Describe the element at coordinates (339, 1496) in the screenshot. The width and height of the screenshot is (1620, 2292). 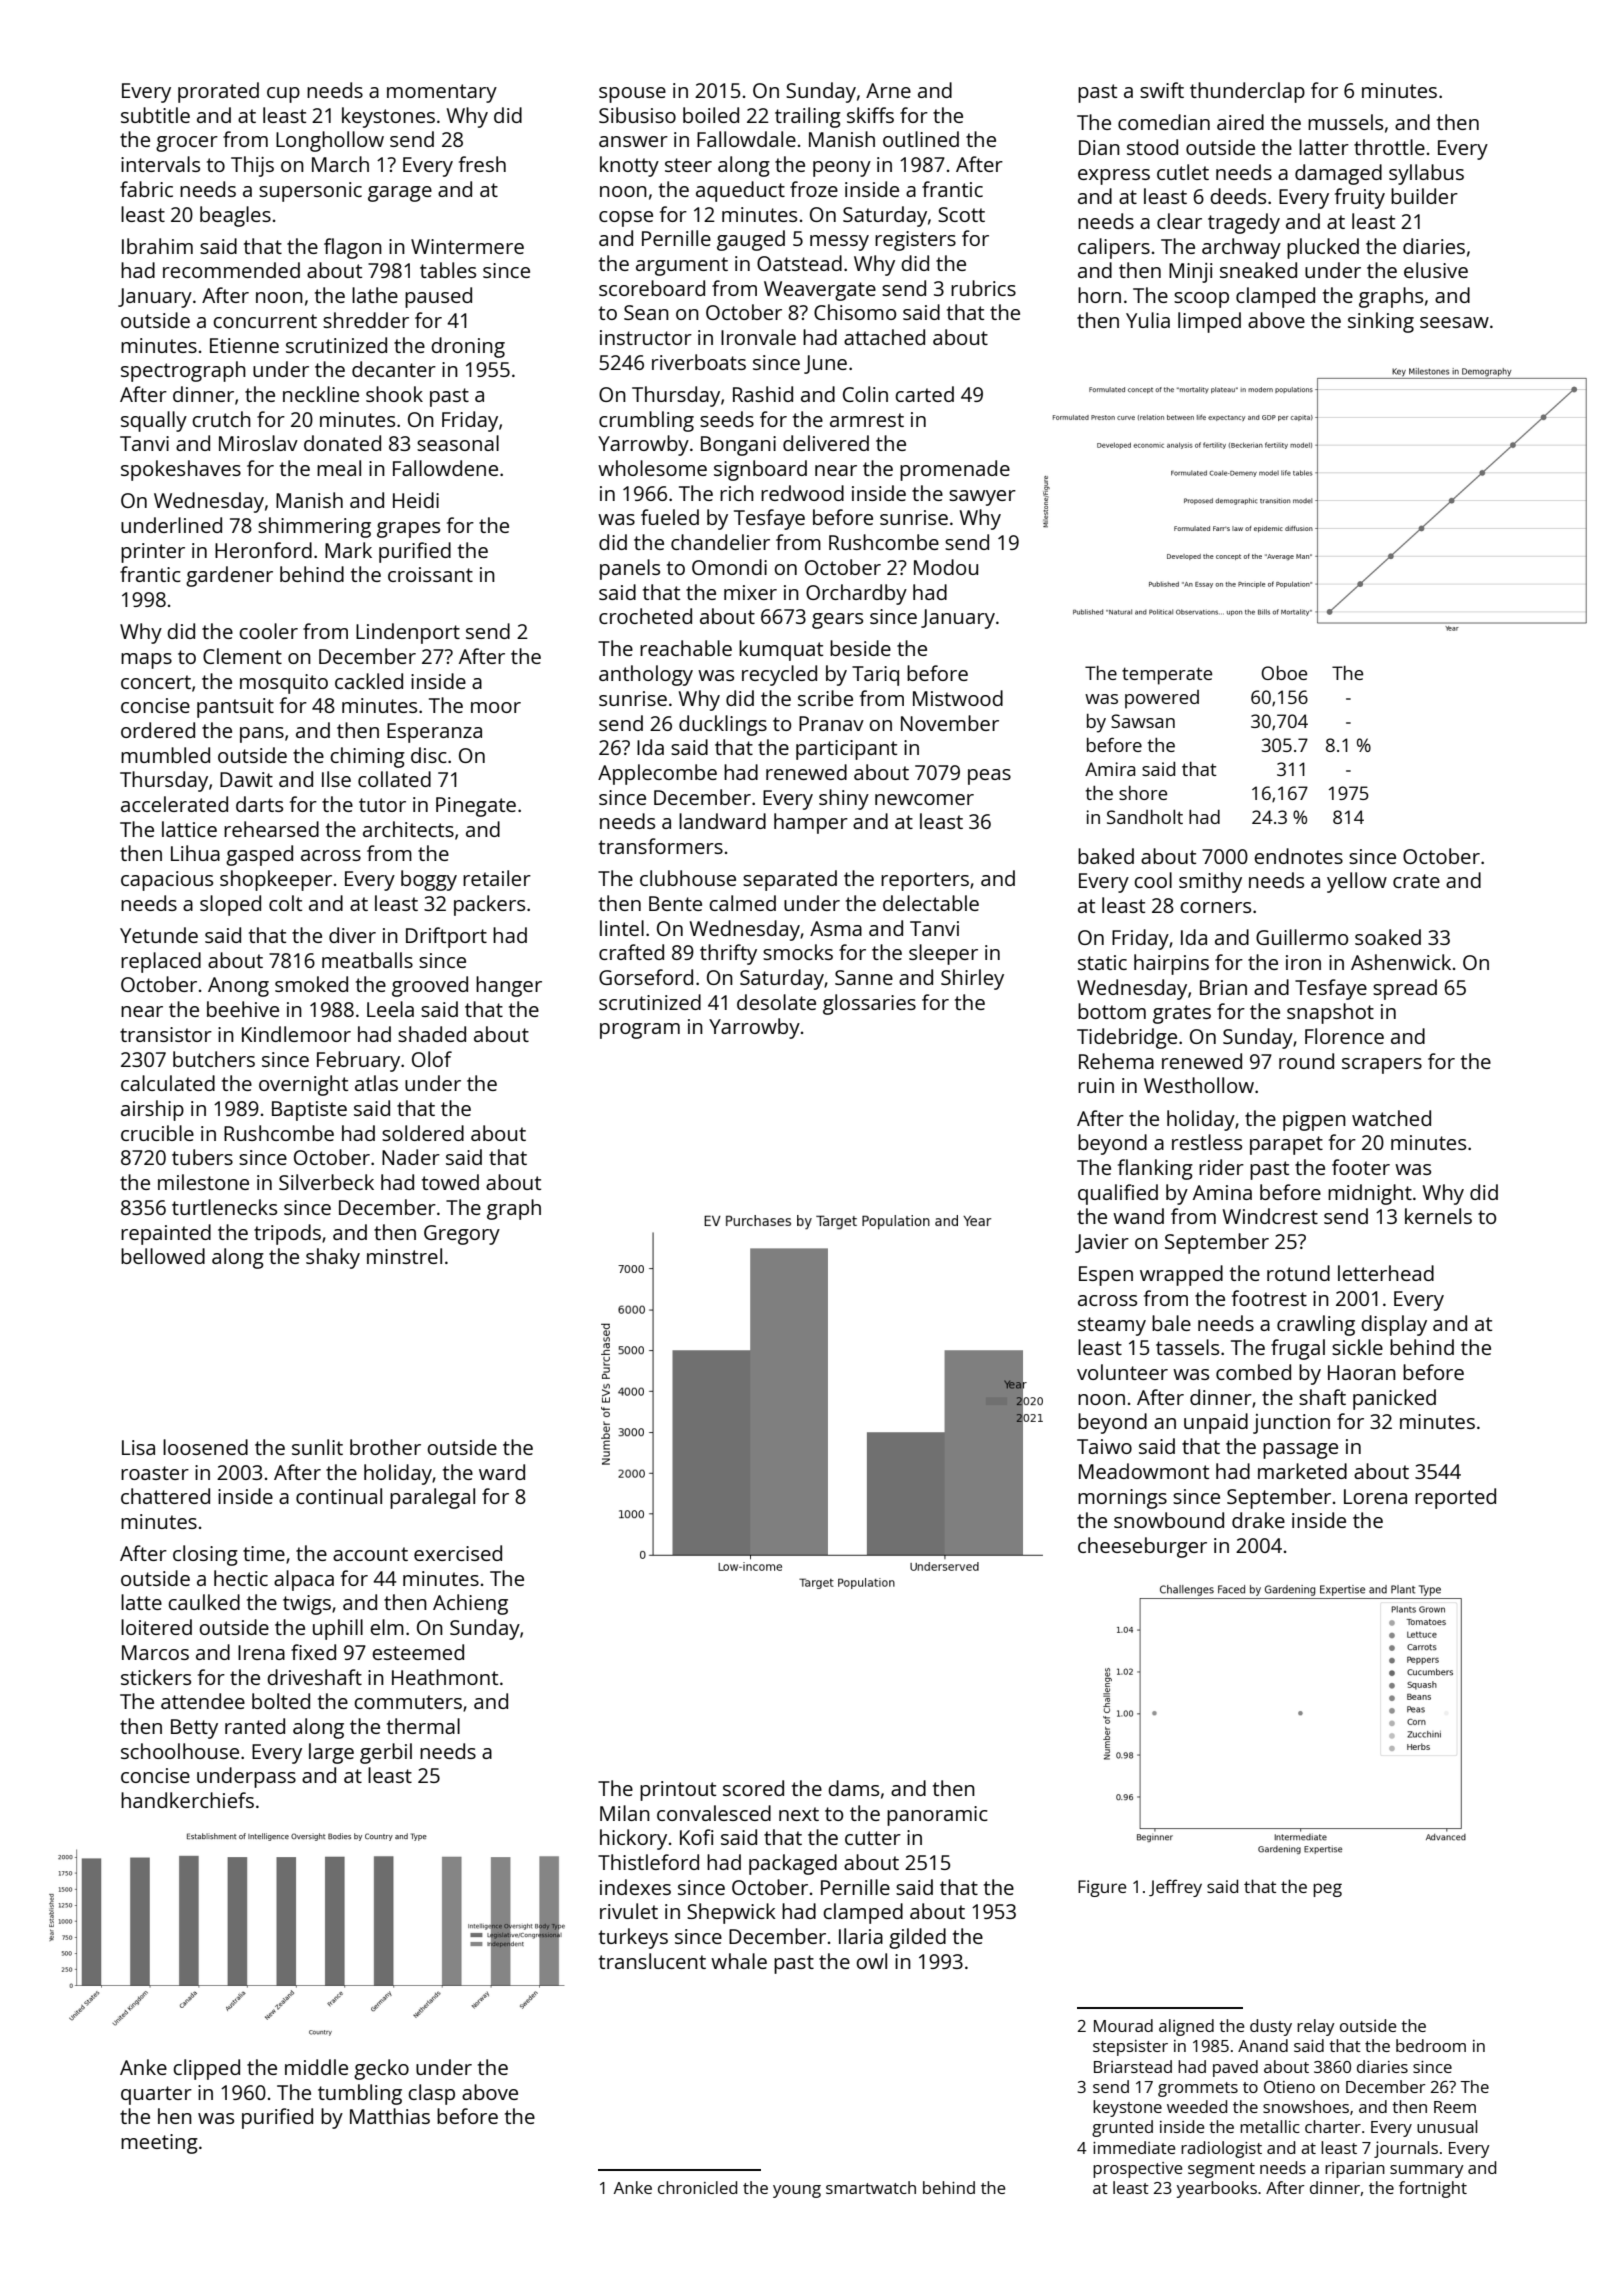
I see `continual` at that location.
